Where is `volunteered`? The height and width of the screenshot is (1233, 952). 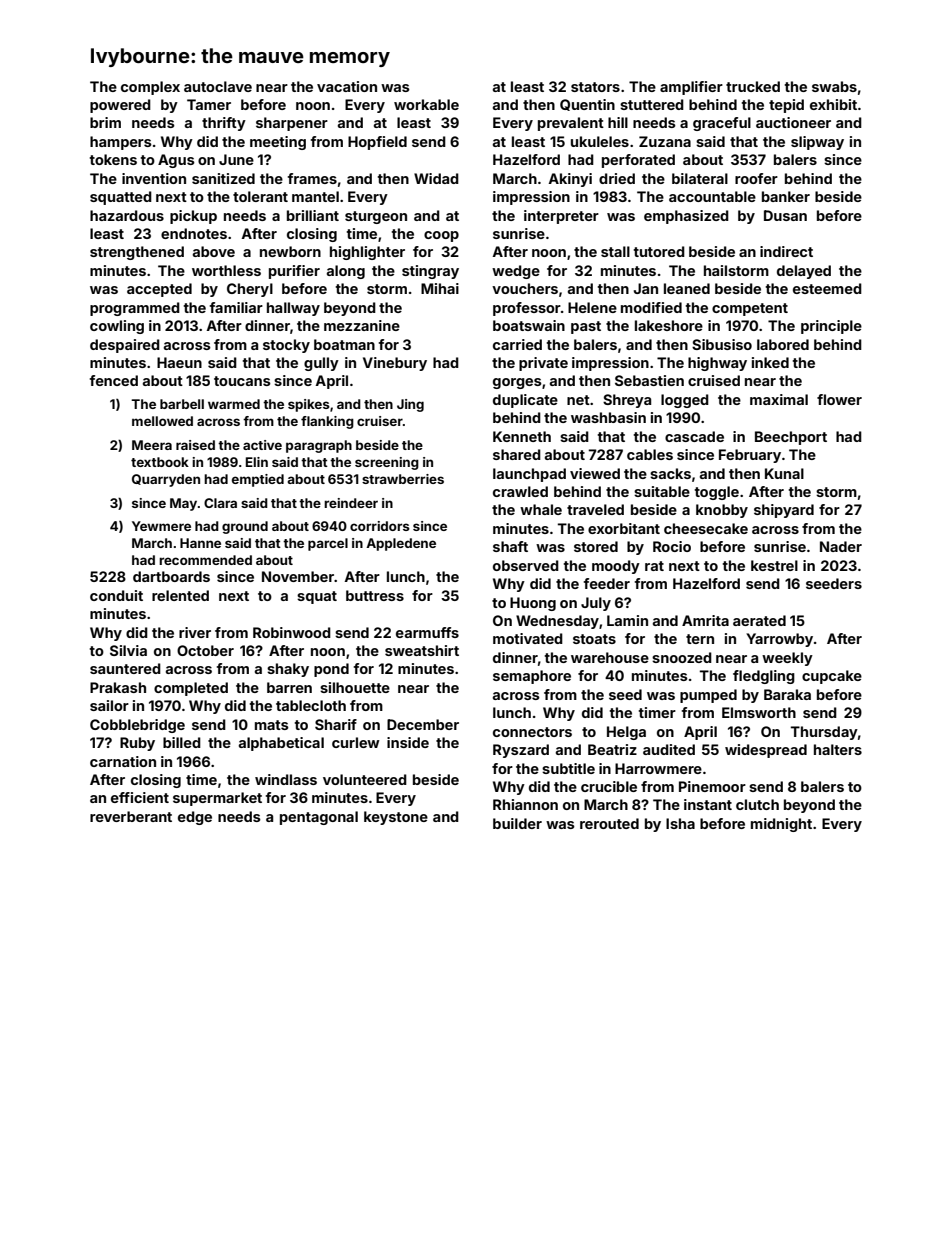
volunteered is located at coordinates (365, 779).
